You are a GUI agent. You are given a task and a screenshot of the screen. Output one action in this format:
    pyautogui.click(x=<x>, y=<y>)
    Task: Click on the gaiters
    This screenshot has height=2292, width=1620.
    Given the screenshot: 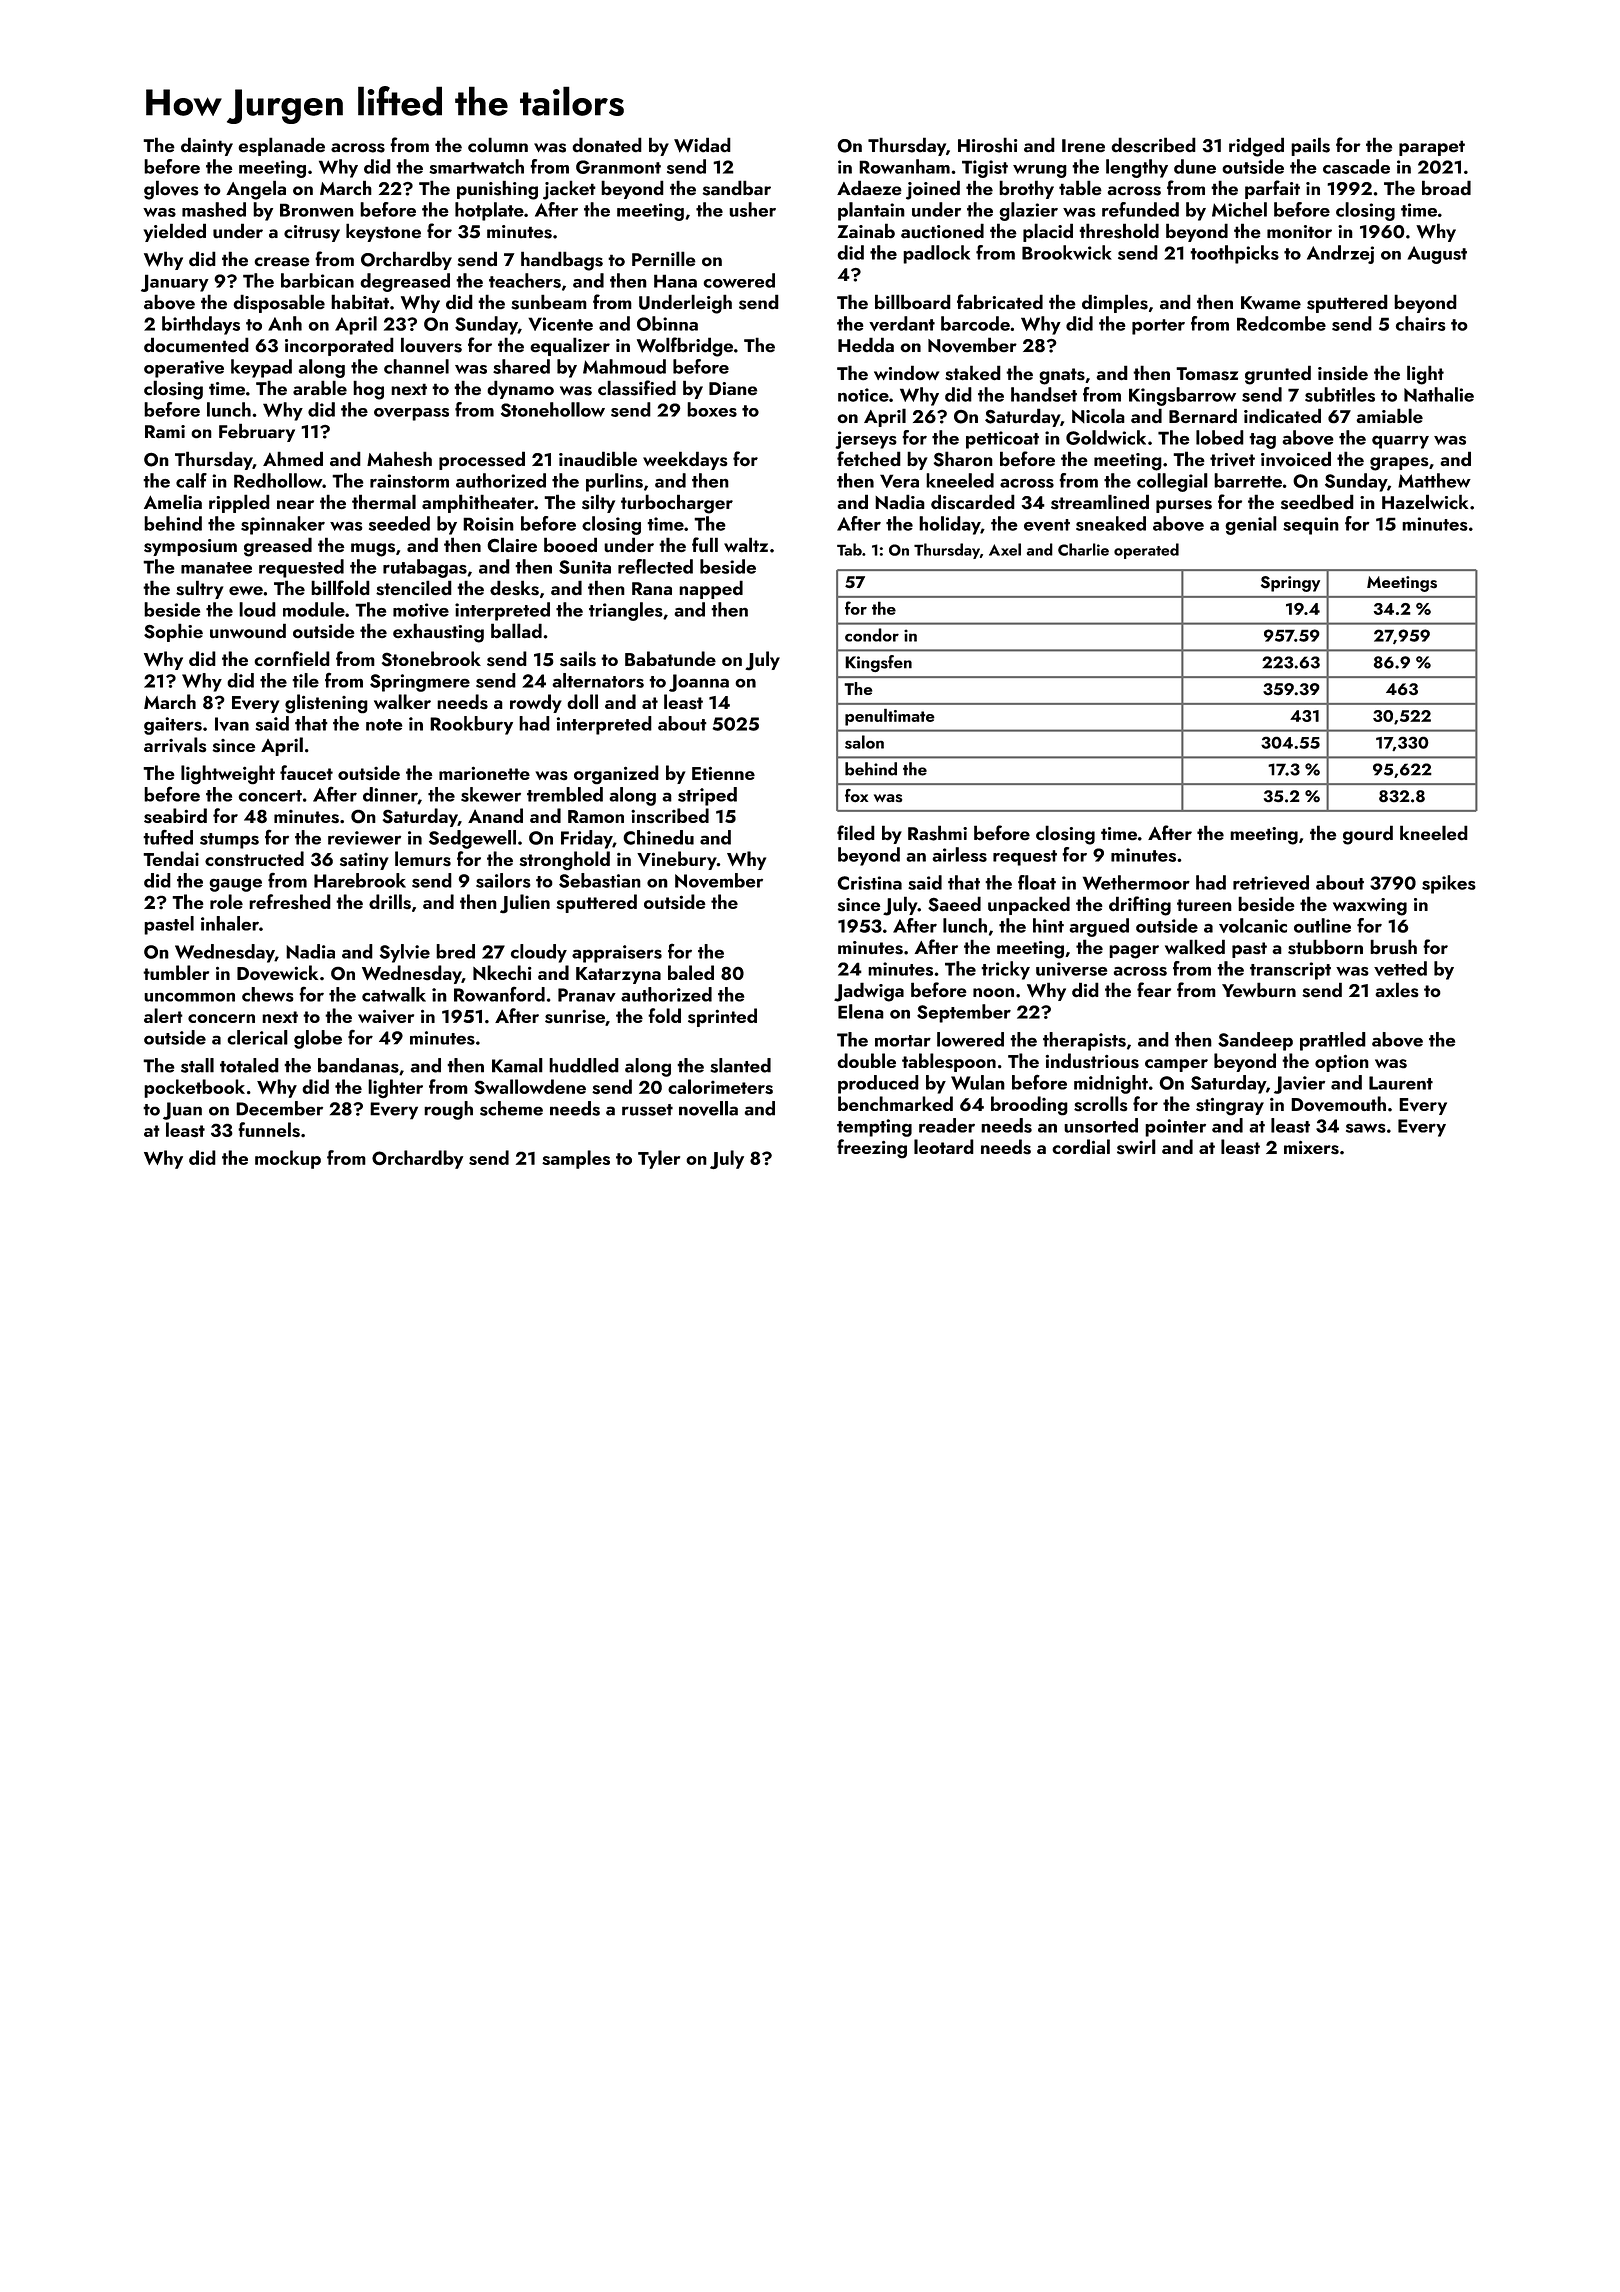 What is the action you would take?
    pyautogui.click(x=173, y=726)
